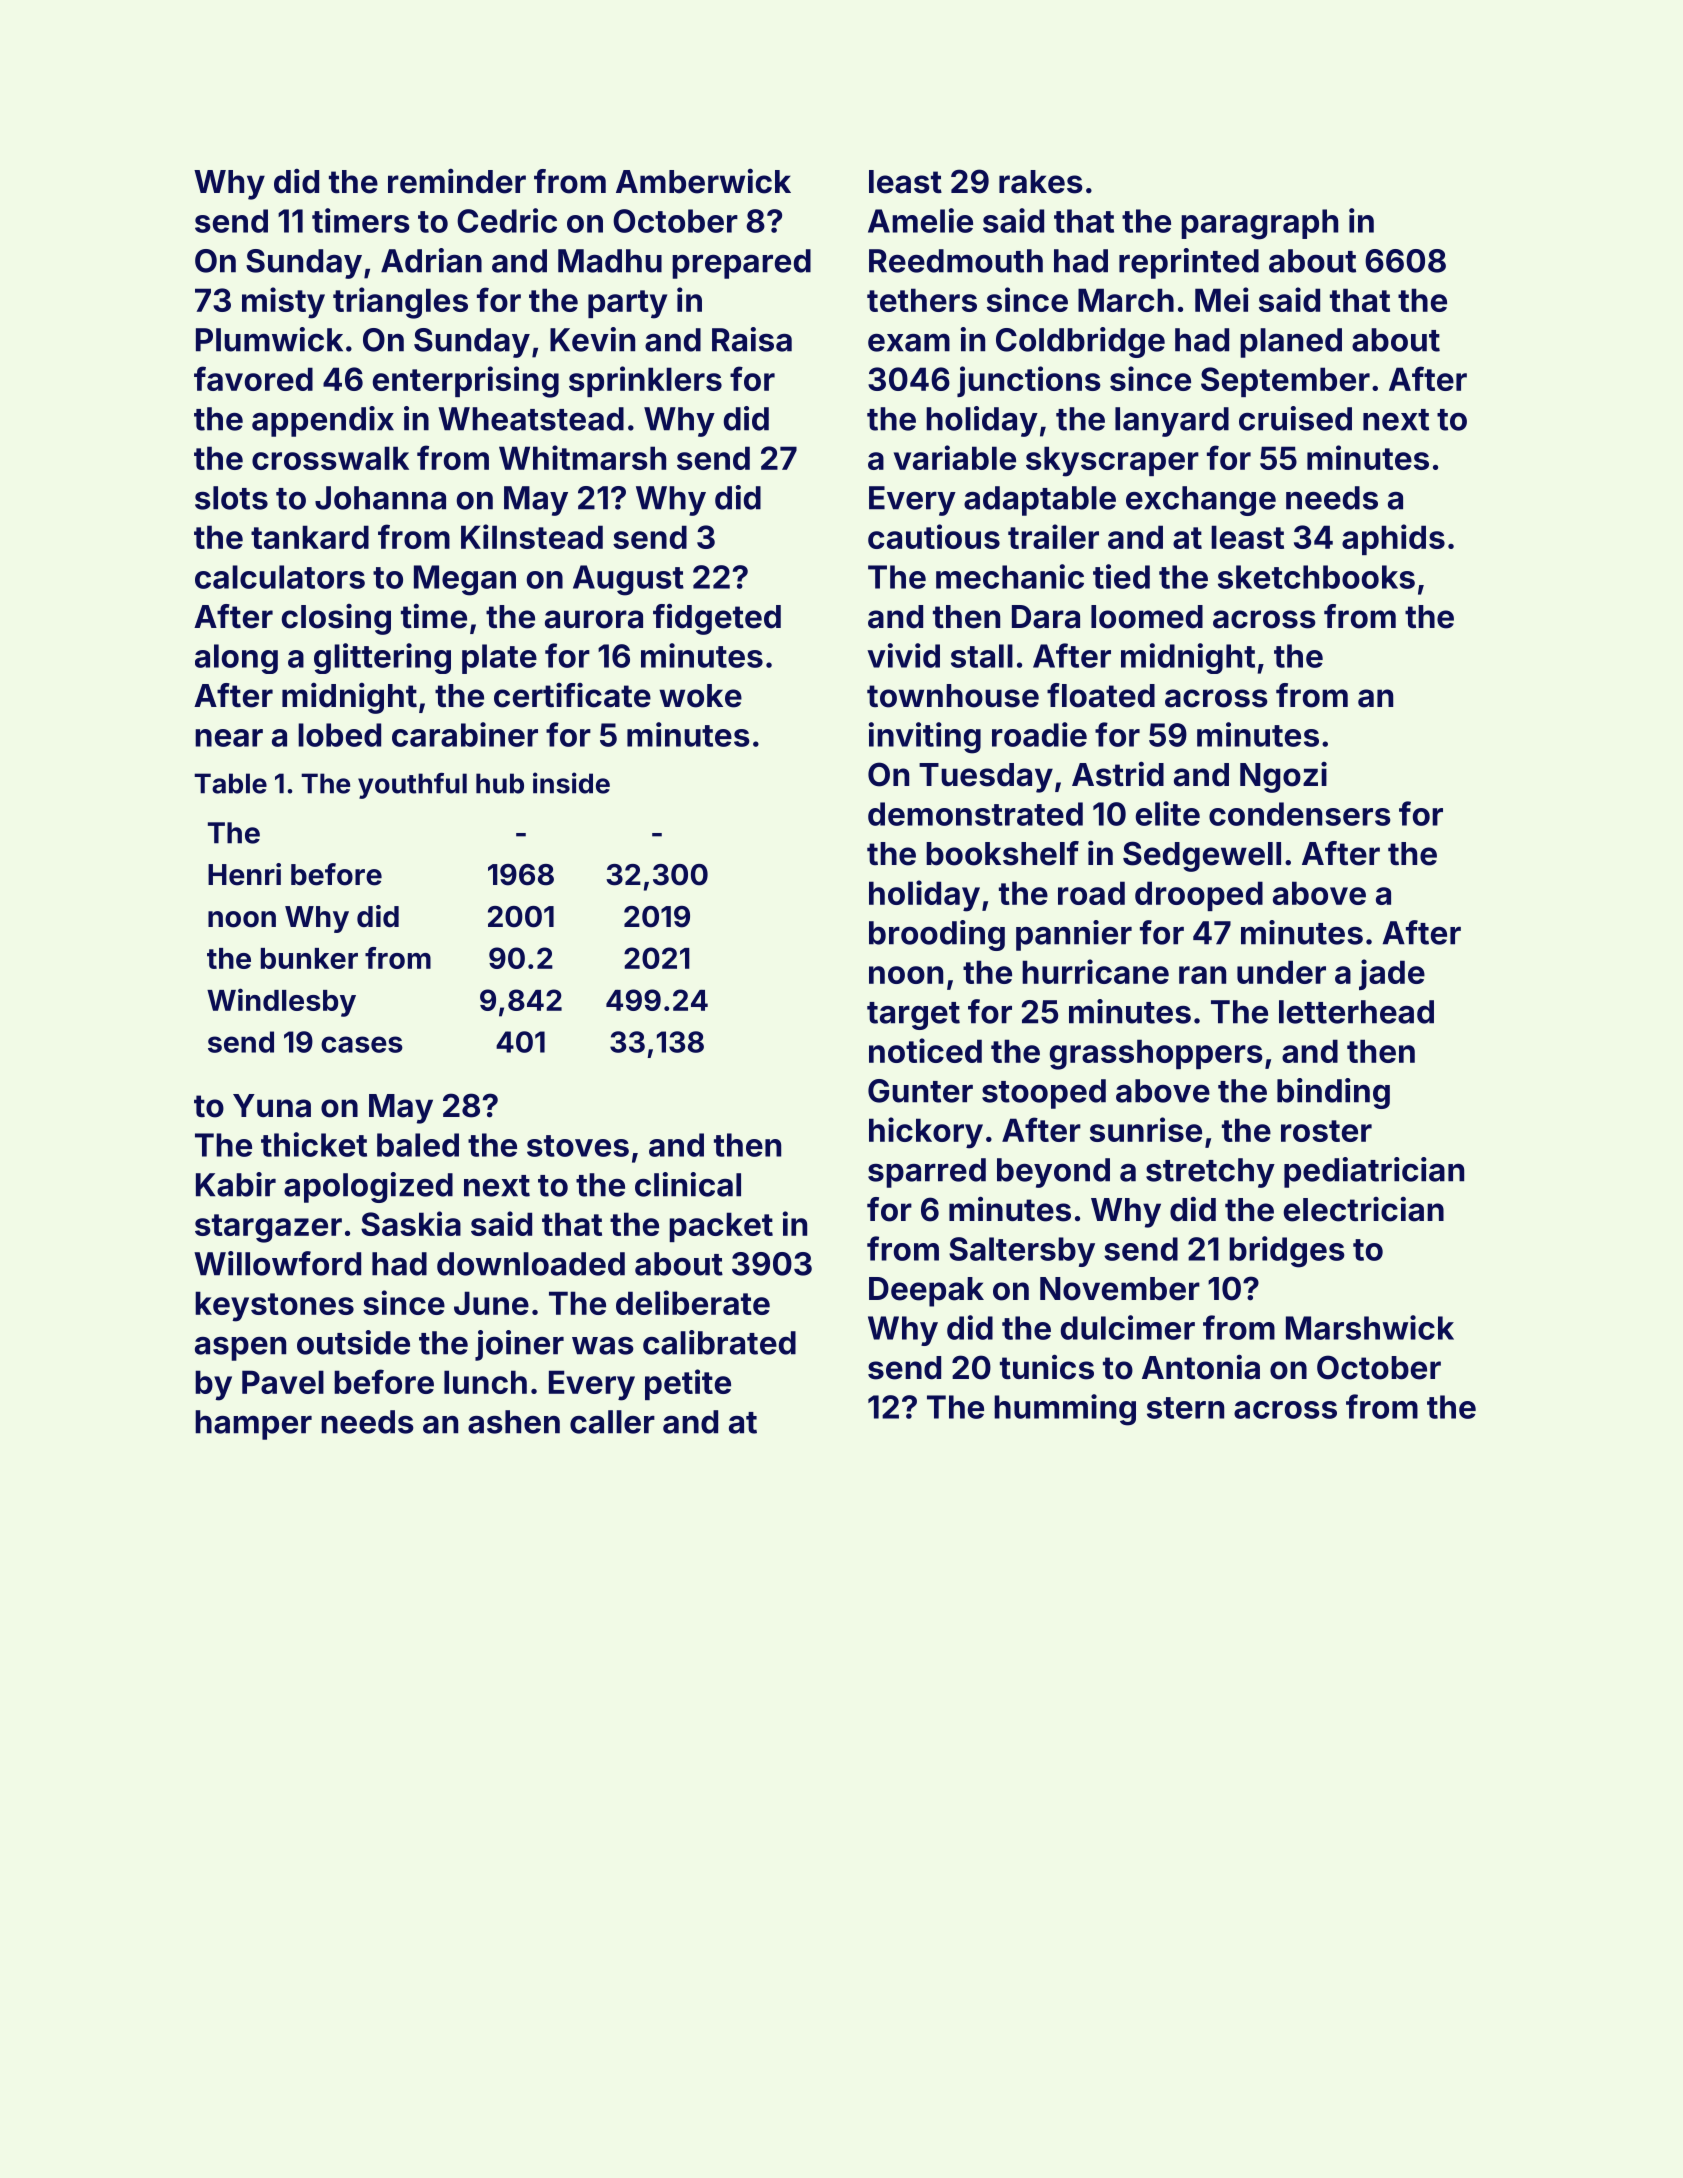  I want to click on woke, so click(700, 696).
